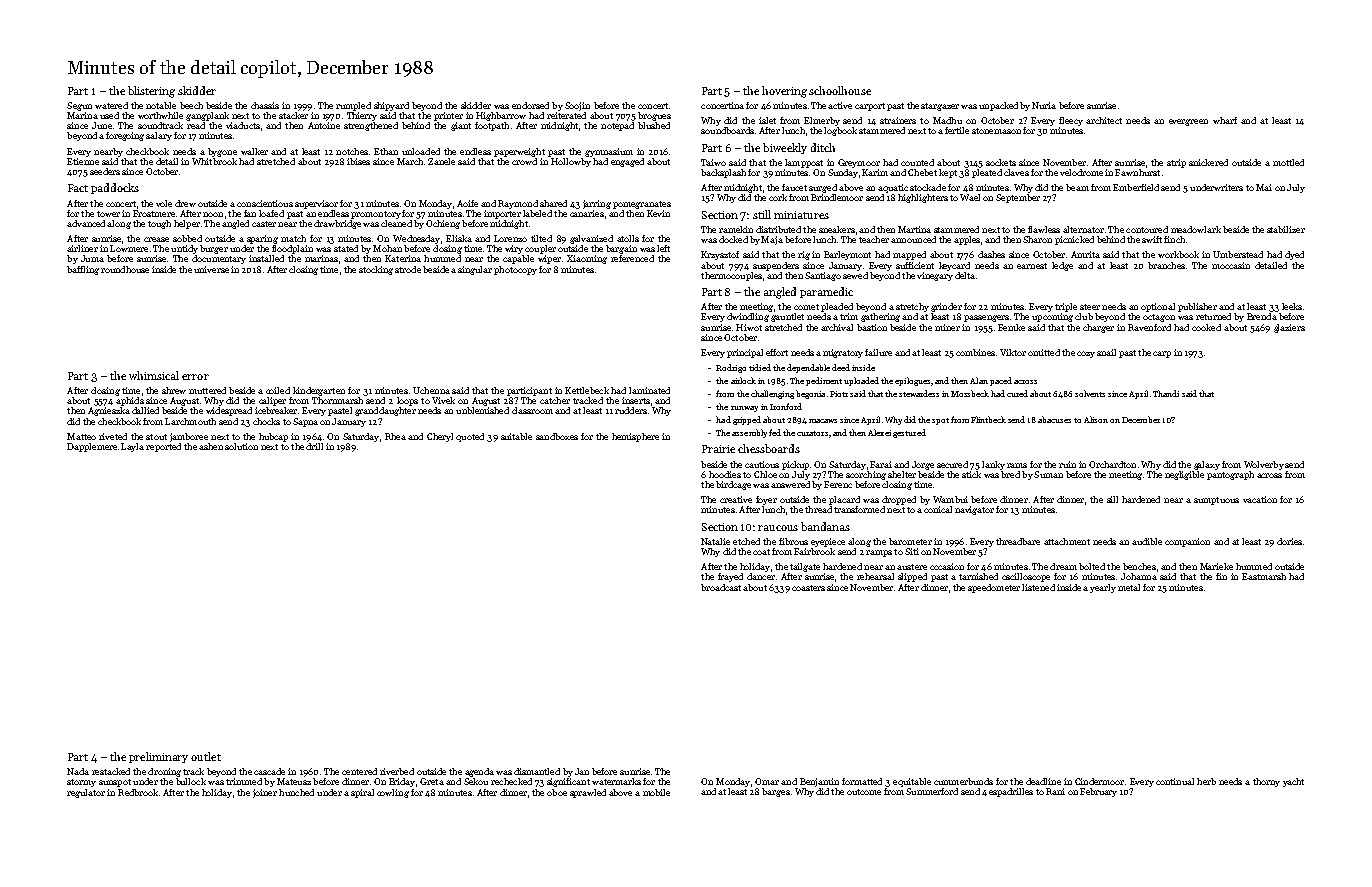  I want to click on snickered, so click(1208, 162).
